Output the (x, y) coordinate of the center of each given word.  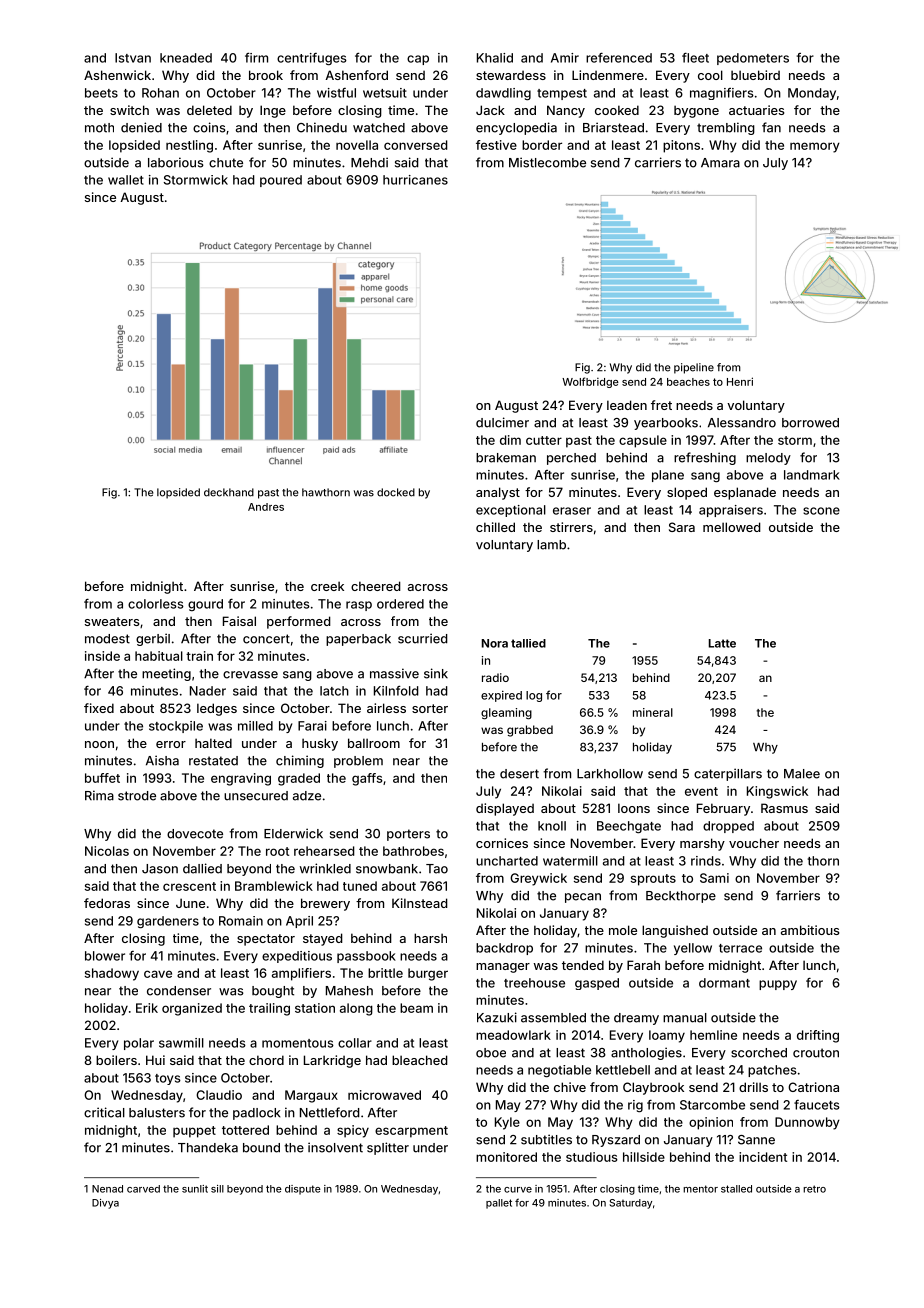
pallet (499, 1204)
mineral (653, 712)
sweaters (112, 621)
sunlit (195, 1189)
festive (496, 145)
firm (256, 58)
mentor (700, 1189)
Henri (740, 381)
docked (396, 492)
